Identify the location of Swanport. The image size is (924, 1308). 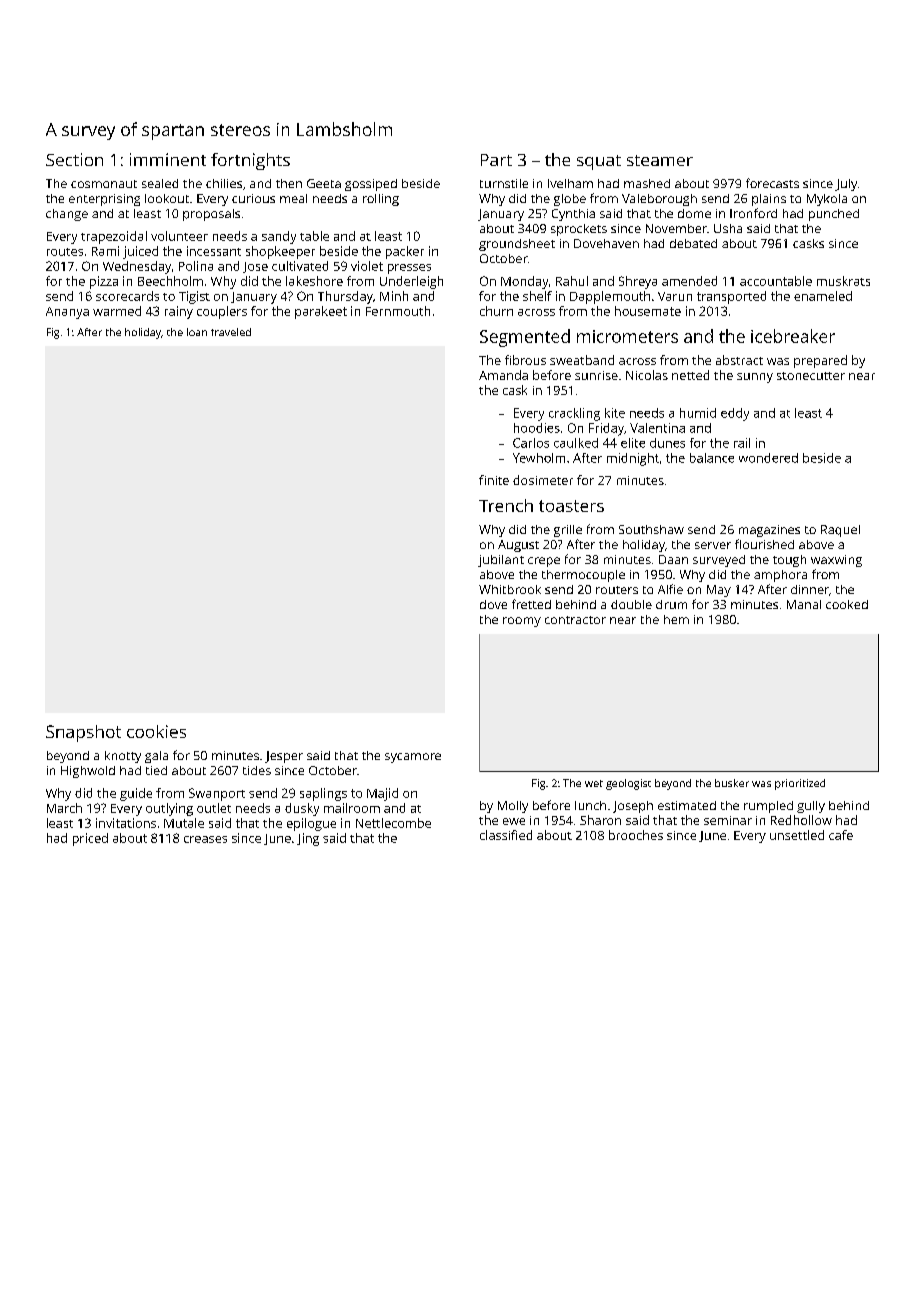
(217, 794).
